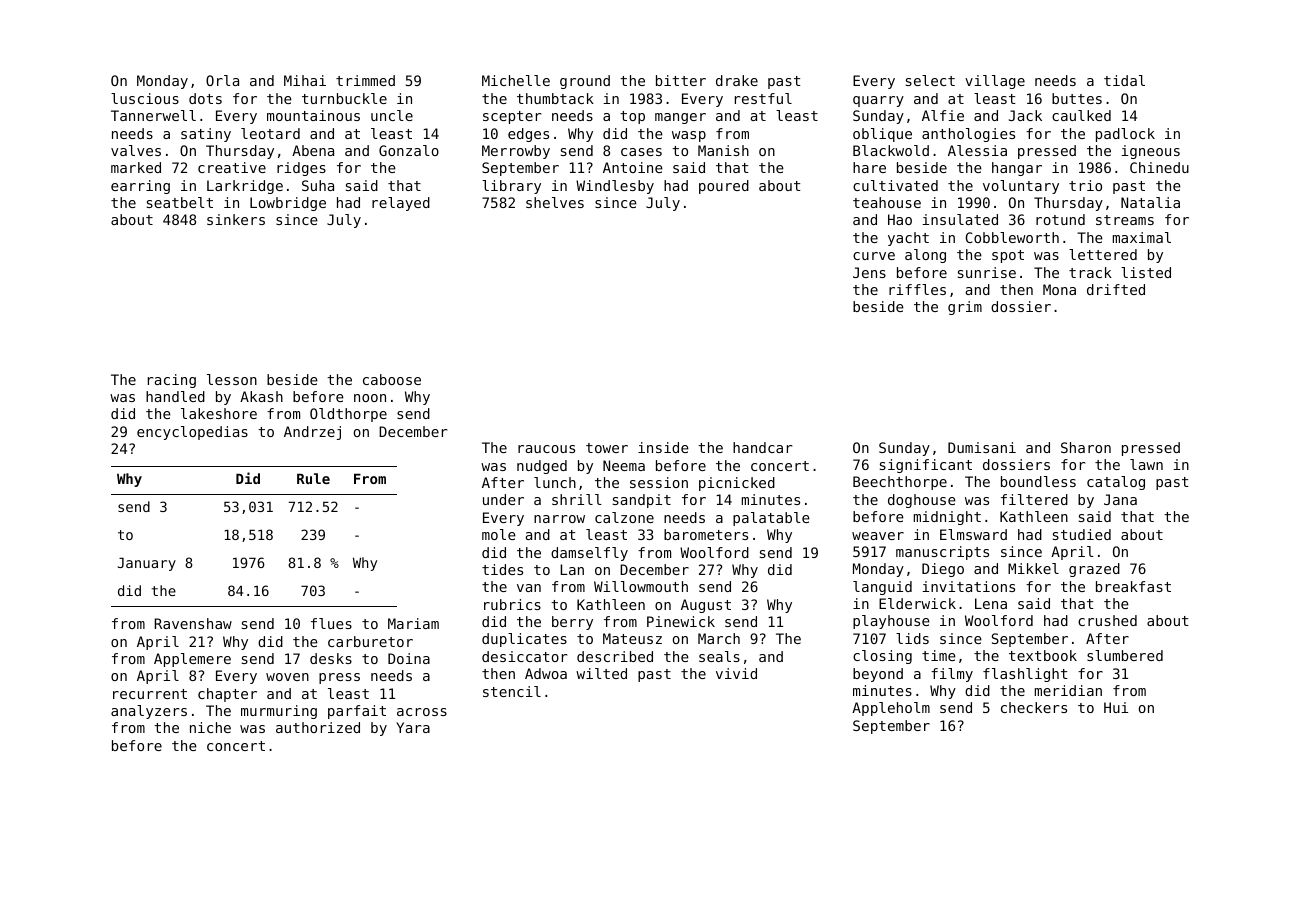 The image size is (1308, 924). I want to click on restful, so click(763, 98).
